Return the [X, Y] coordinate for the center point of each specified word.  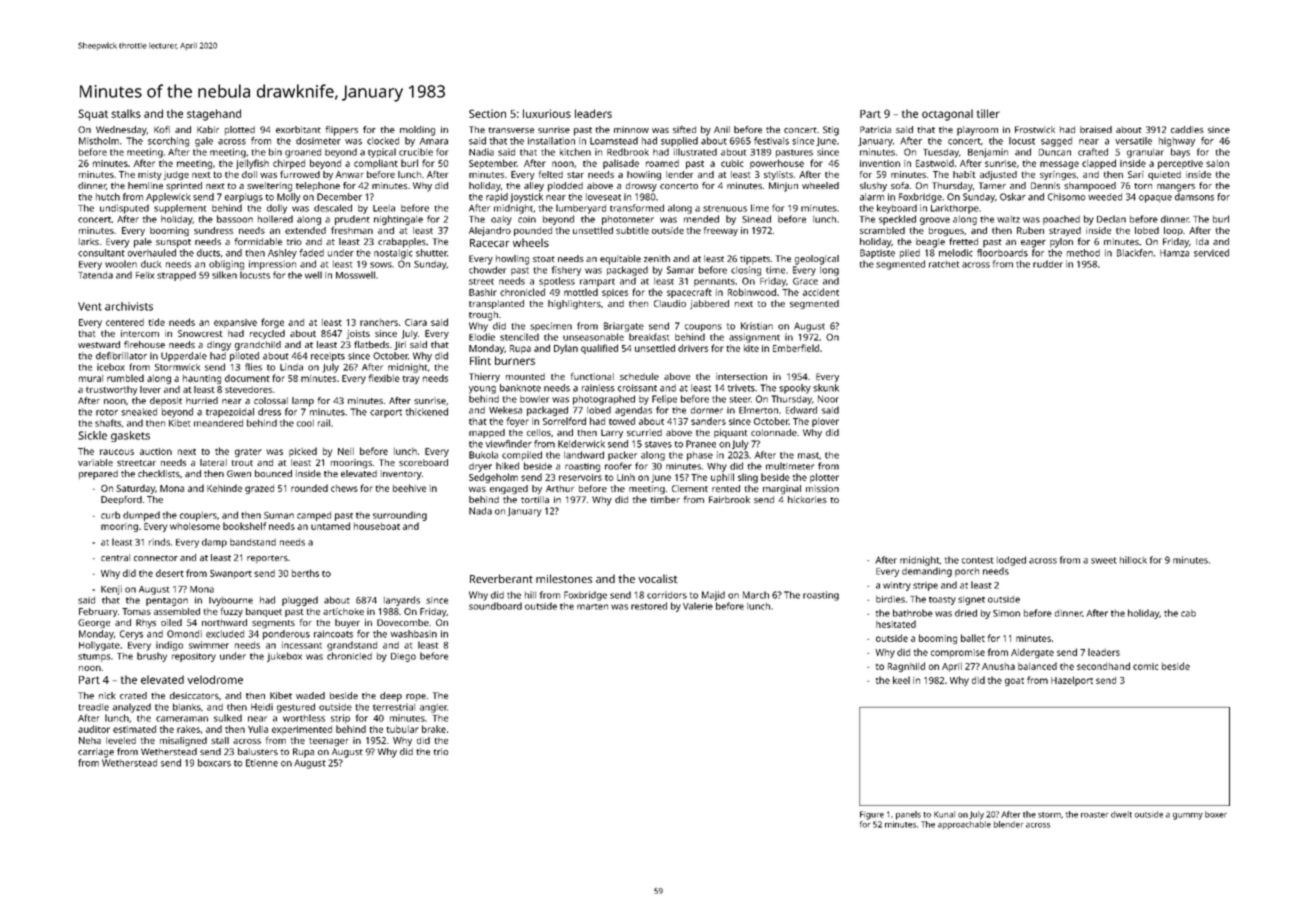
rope [416, 697]
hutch [108, 197]
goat [1014, 682]
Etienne [262, 763]
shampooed [1090, 187]
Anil [722, 129]
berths [305, 573]
